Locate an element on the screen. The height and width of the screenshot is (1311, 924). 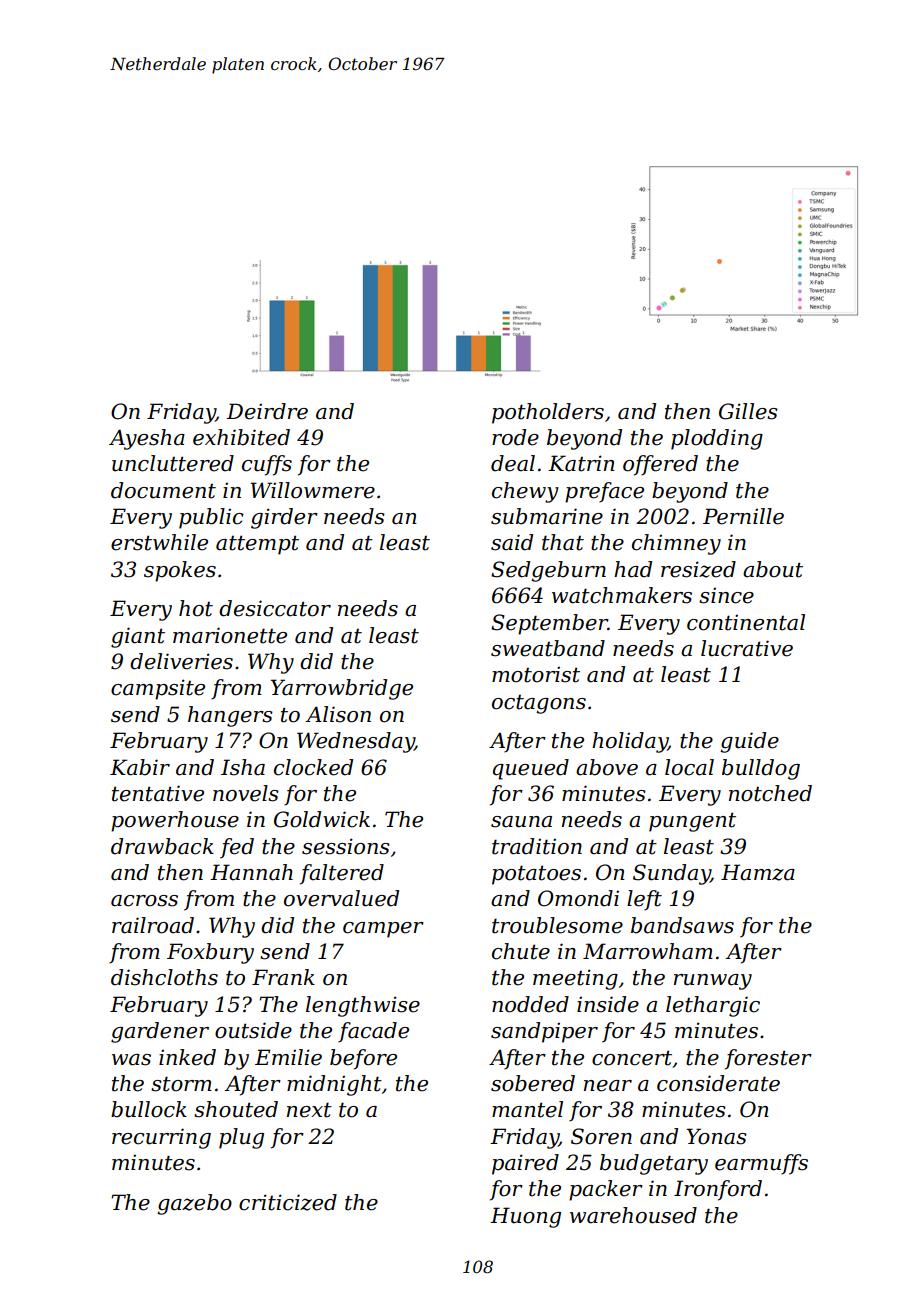
Gilles is located at coordinates (748, 411).
